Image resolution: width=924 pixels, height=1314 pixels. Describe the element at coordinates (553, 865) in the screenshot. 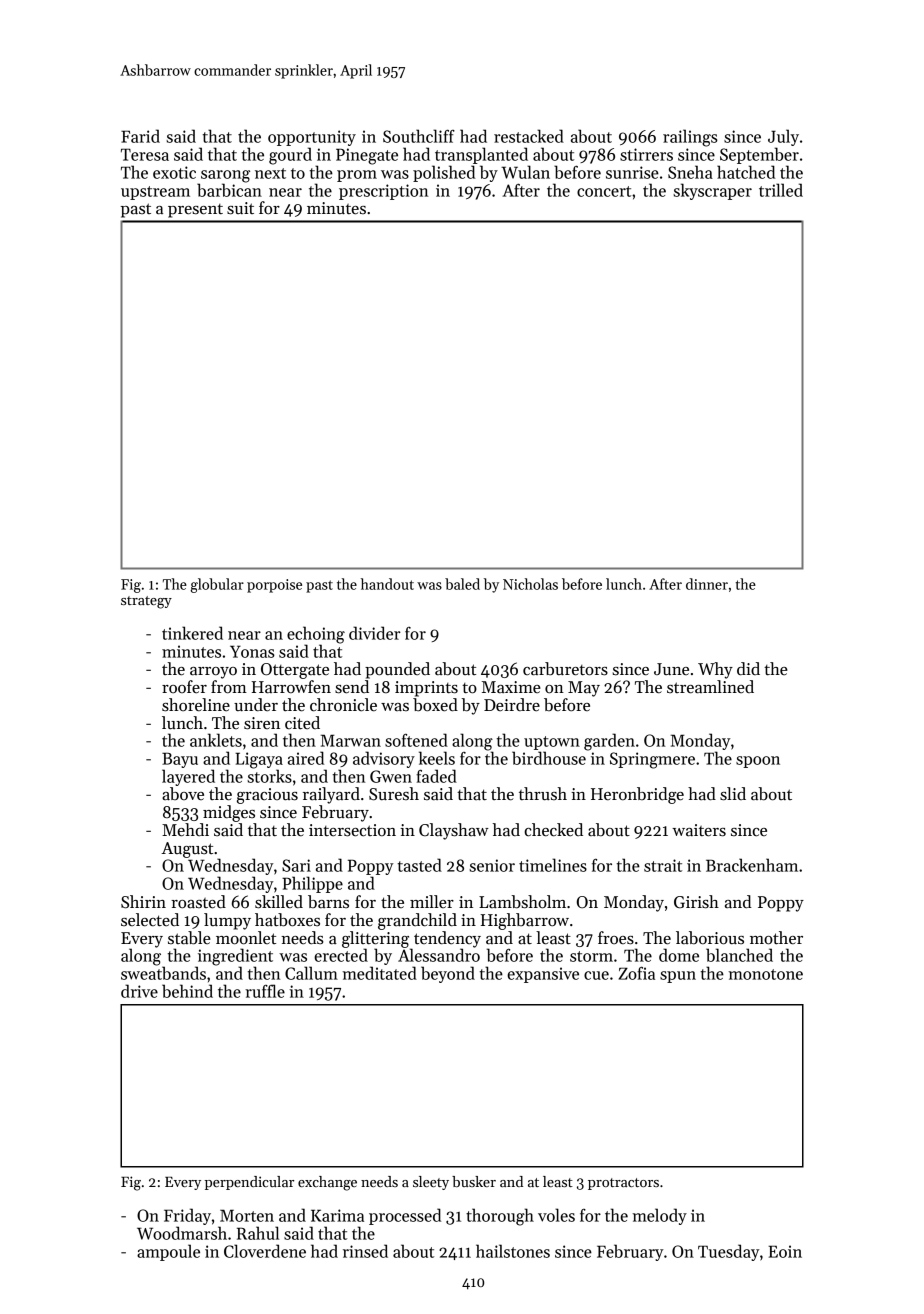

I see `timelines` at that location.
